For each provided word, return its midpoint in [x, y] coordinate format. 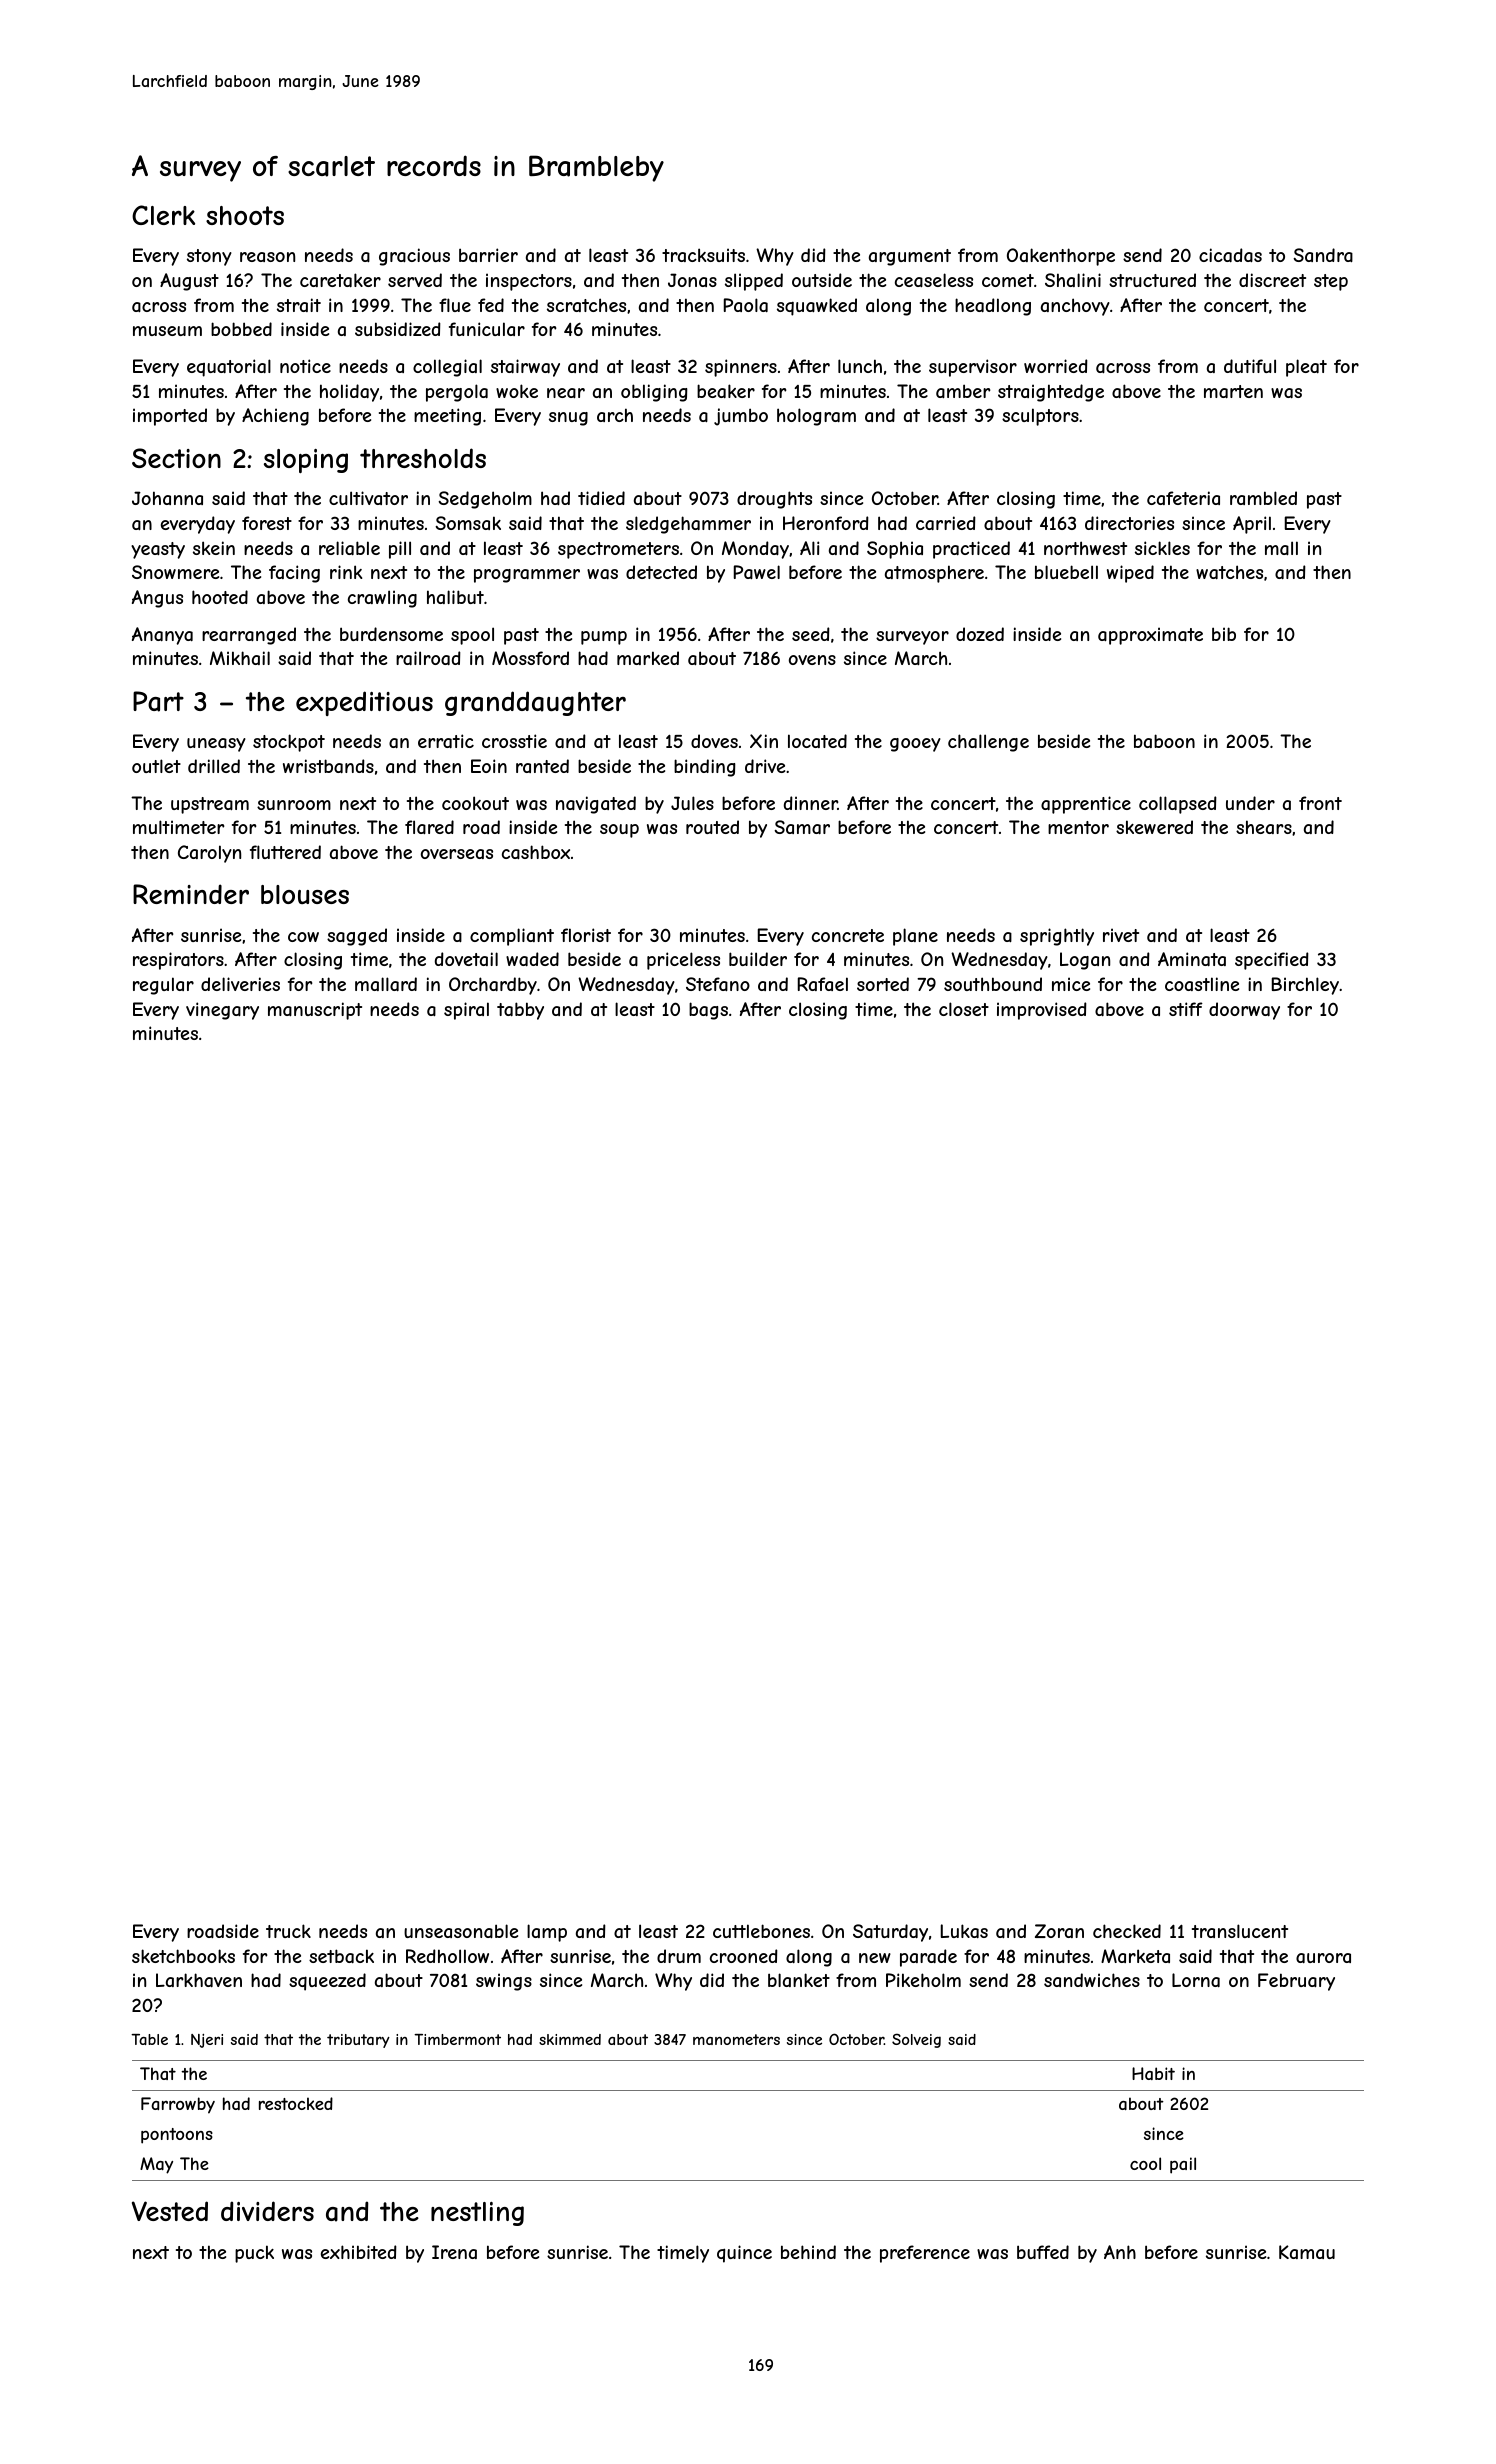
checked [1127, 1931]
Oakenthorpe [1061, 257]
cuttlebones [761, 1931]
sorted [883, 984]
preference [925, 2254]
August [189, 282]
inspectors [529, 282]
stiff [1186, 1009]
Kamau [1307, 2252]
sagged [357, 937]
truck [288, 1931]
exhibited [359, 2252]
